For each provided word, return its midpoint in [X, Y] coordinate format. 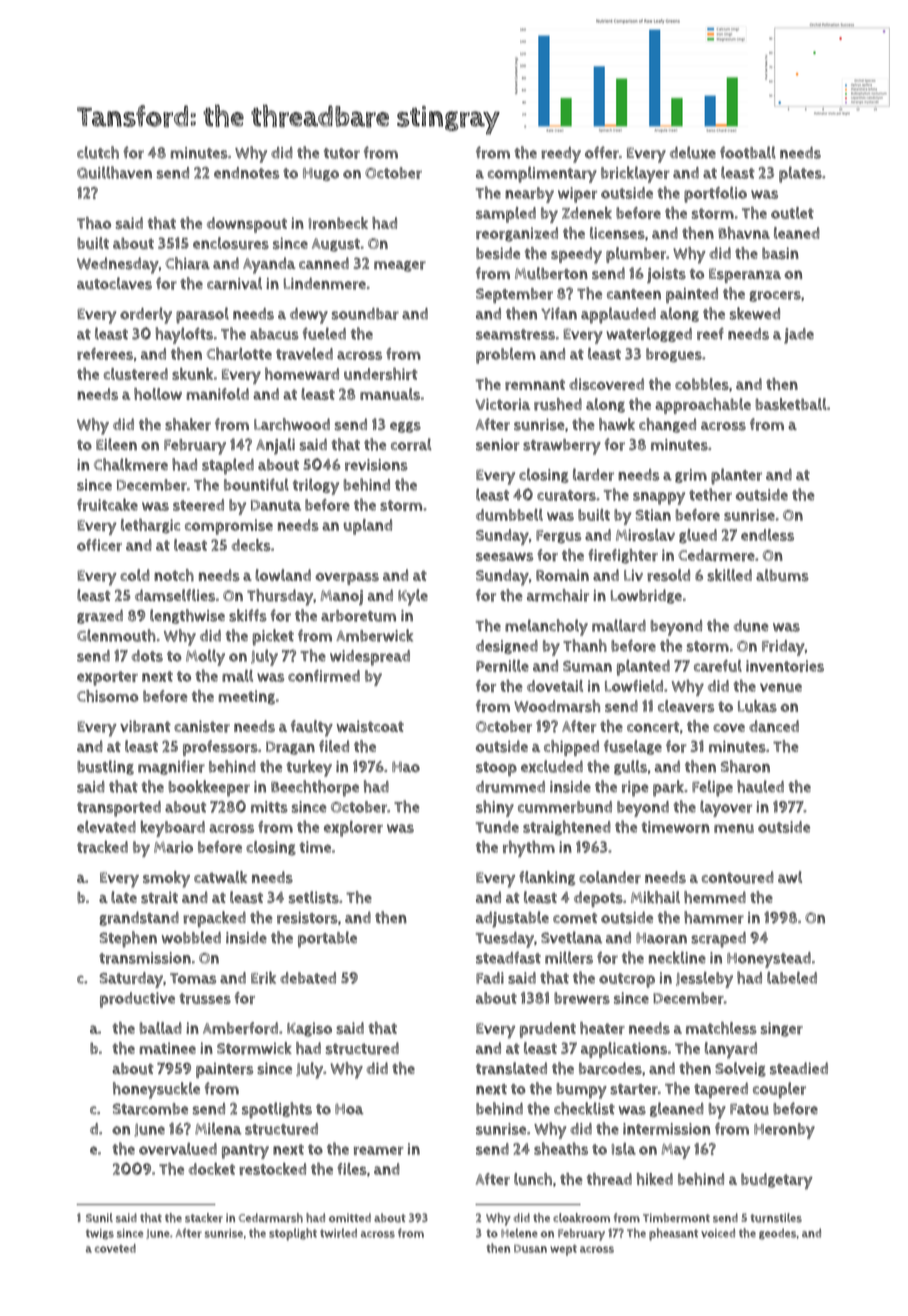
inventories [785, 666]
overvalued [178, 1149]
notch [174, 575]
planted [643, 668]
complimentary [542, 174]
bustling [105, 767]
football [748, 152]
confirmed [324, 676]
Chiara [187, 263]
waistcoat [370, 726]
